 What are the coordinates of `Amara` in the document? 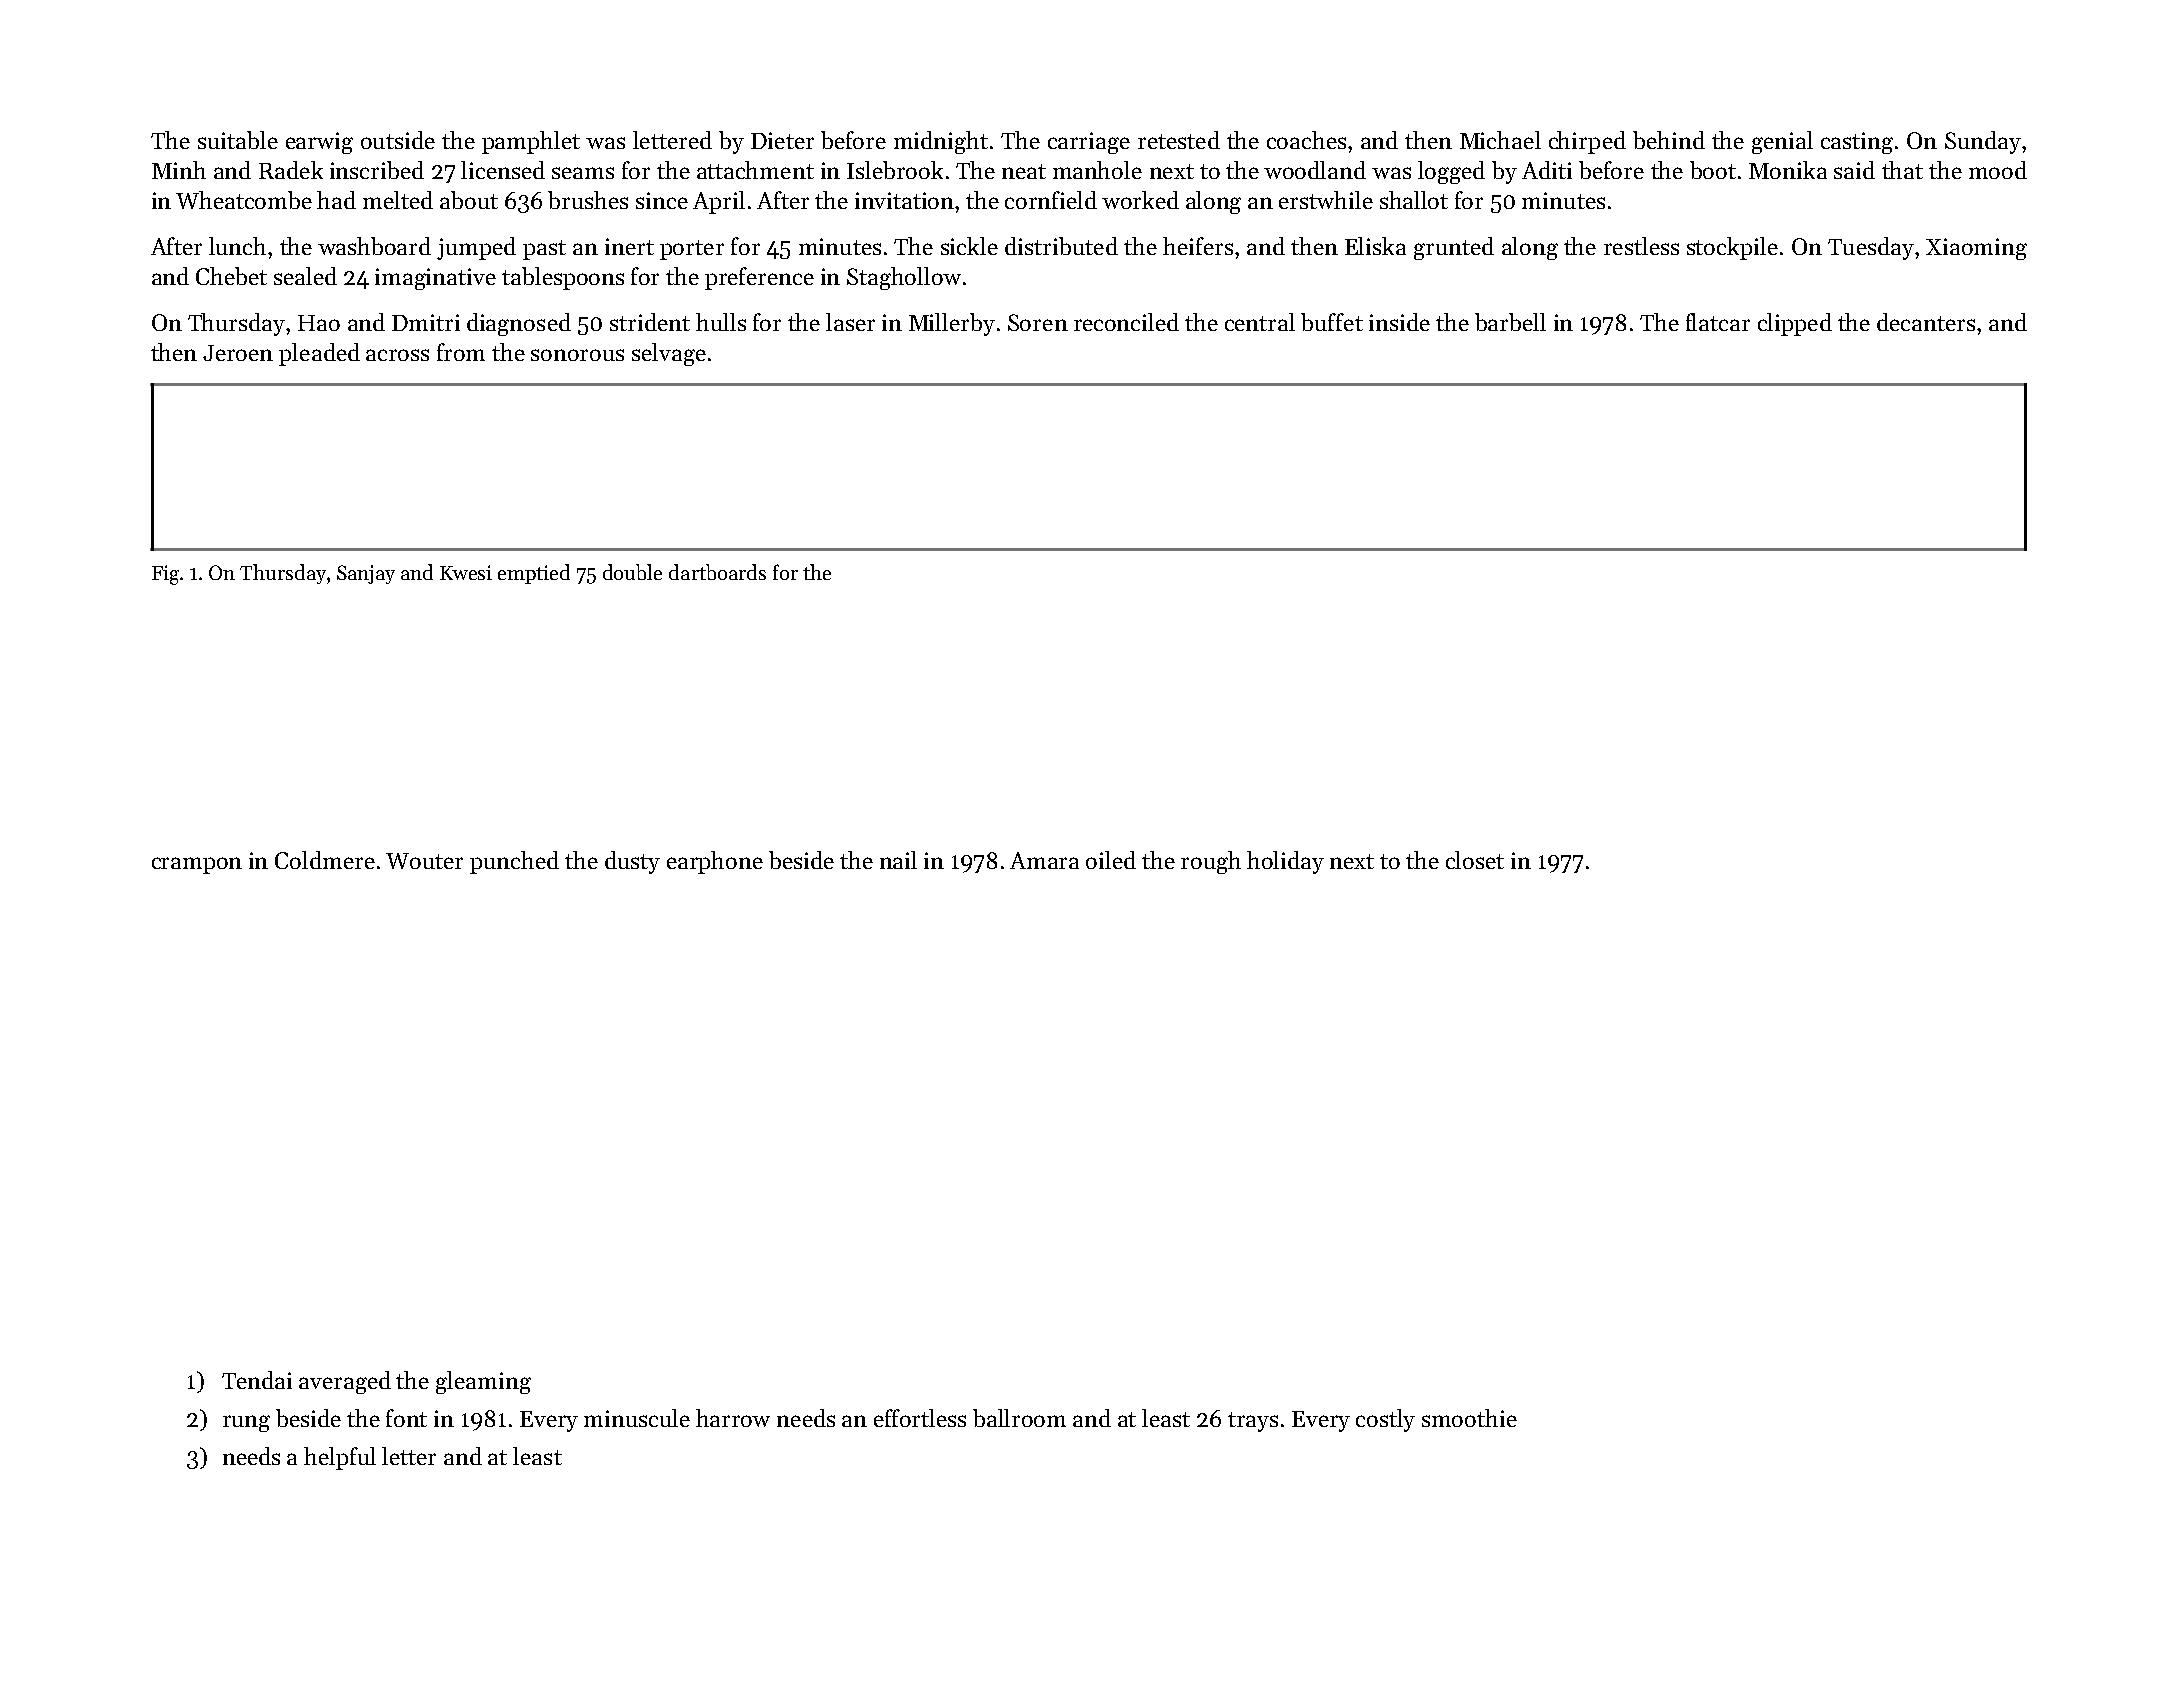 It's located at (1044, 860).
